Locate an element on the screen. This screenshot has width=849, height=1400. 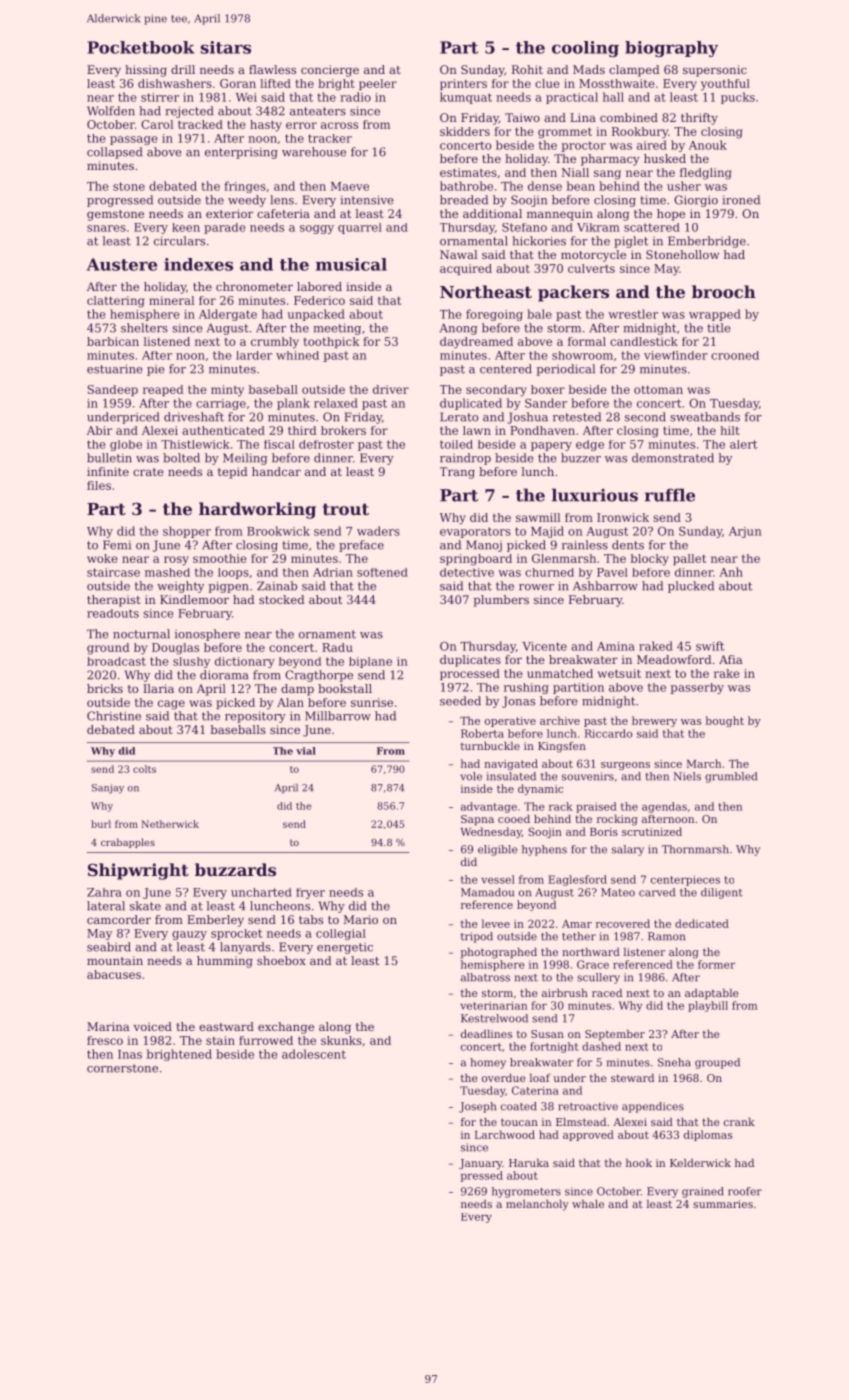
bolted is located at coordinates (181, 458).
